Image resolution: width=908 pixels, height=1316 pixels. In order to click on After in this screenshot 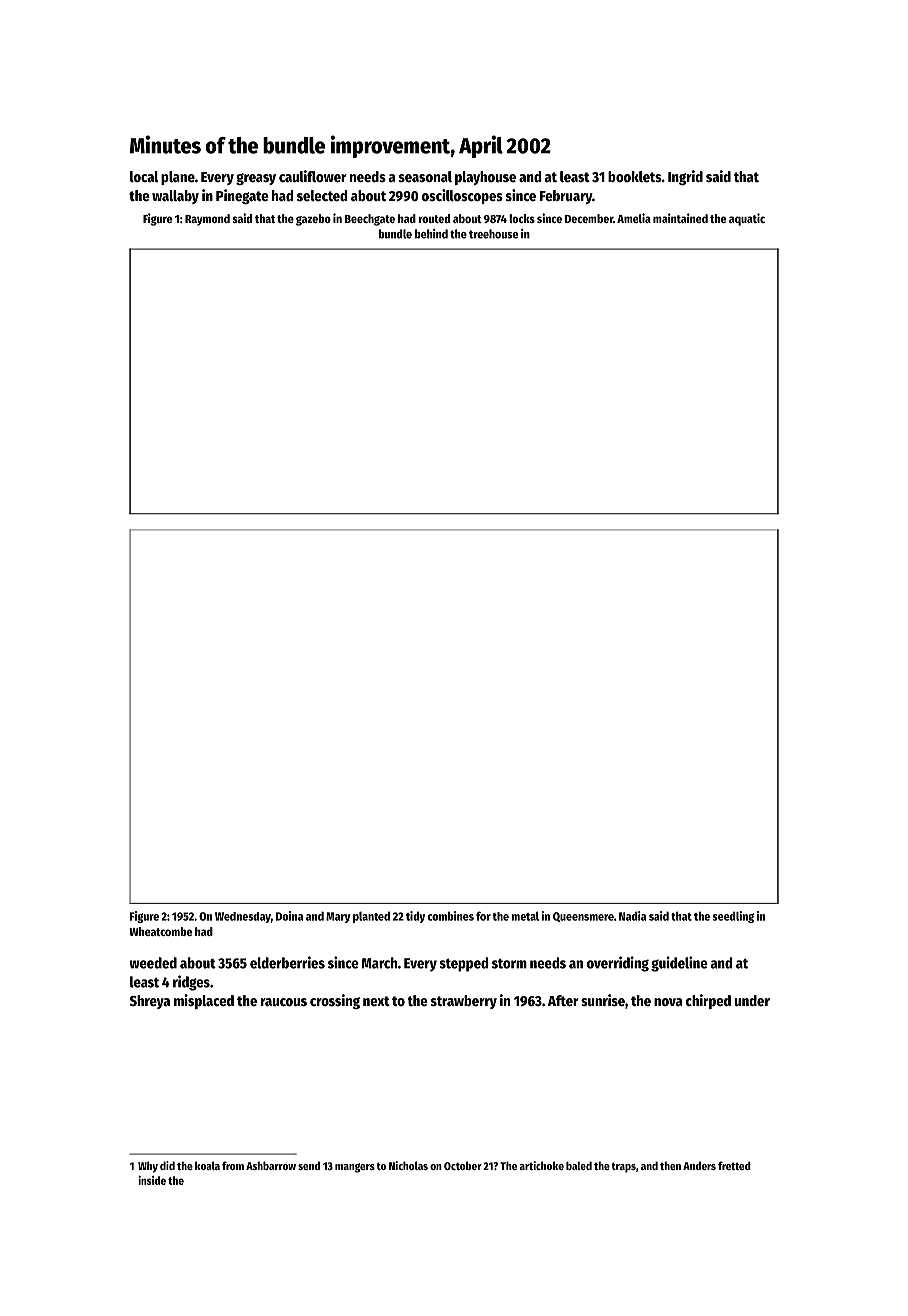, I will do `click(563, 1000)`.
